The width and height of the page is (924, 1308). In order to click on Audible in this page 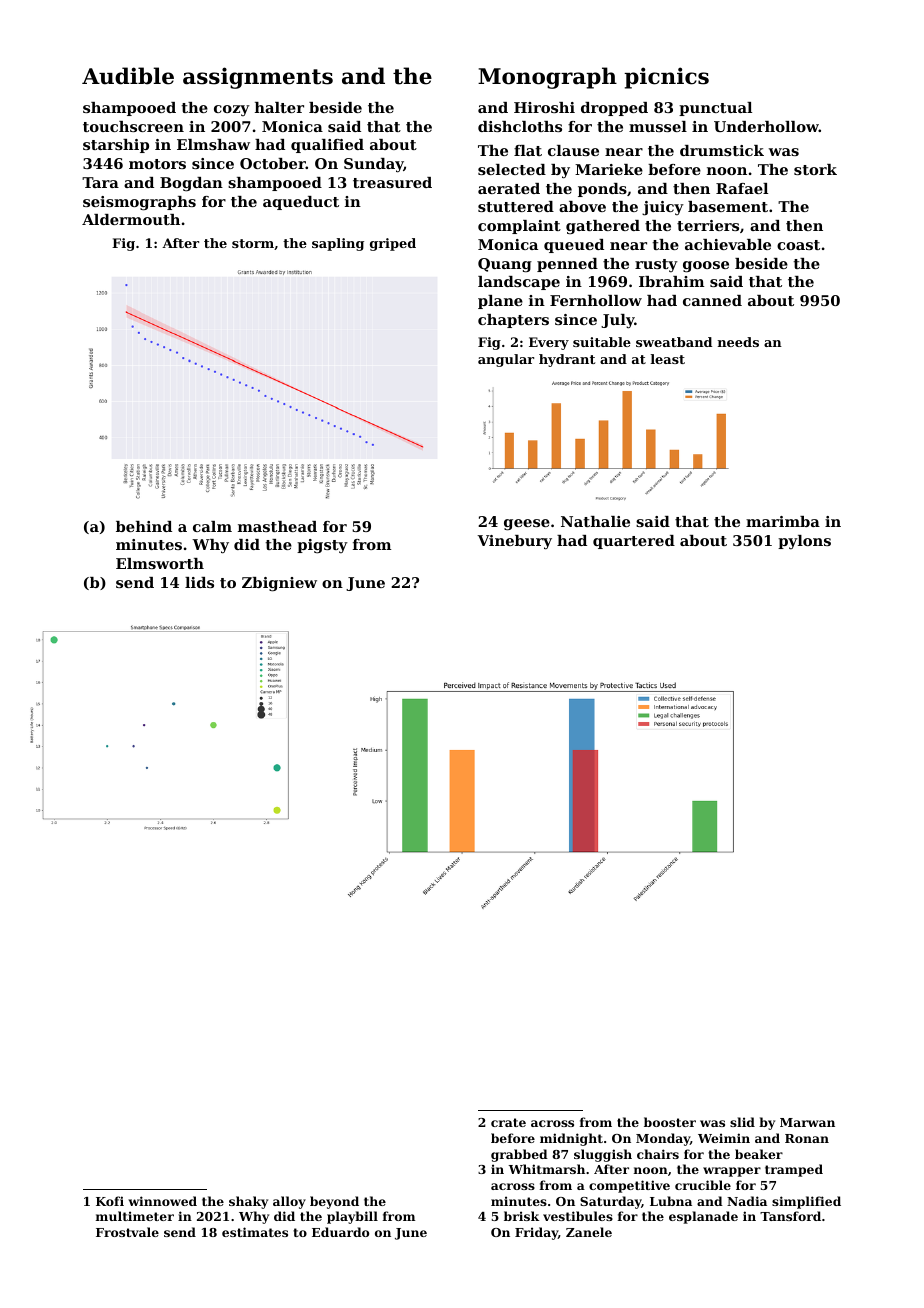, I will do `click(128, 76)`.
